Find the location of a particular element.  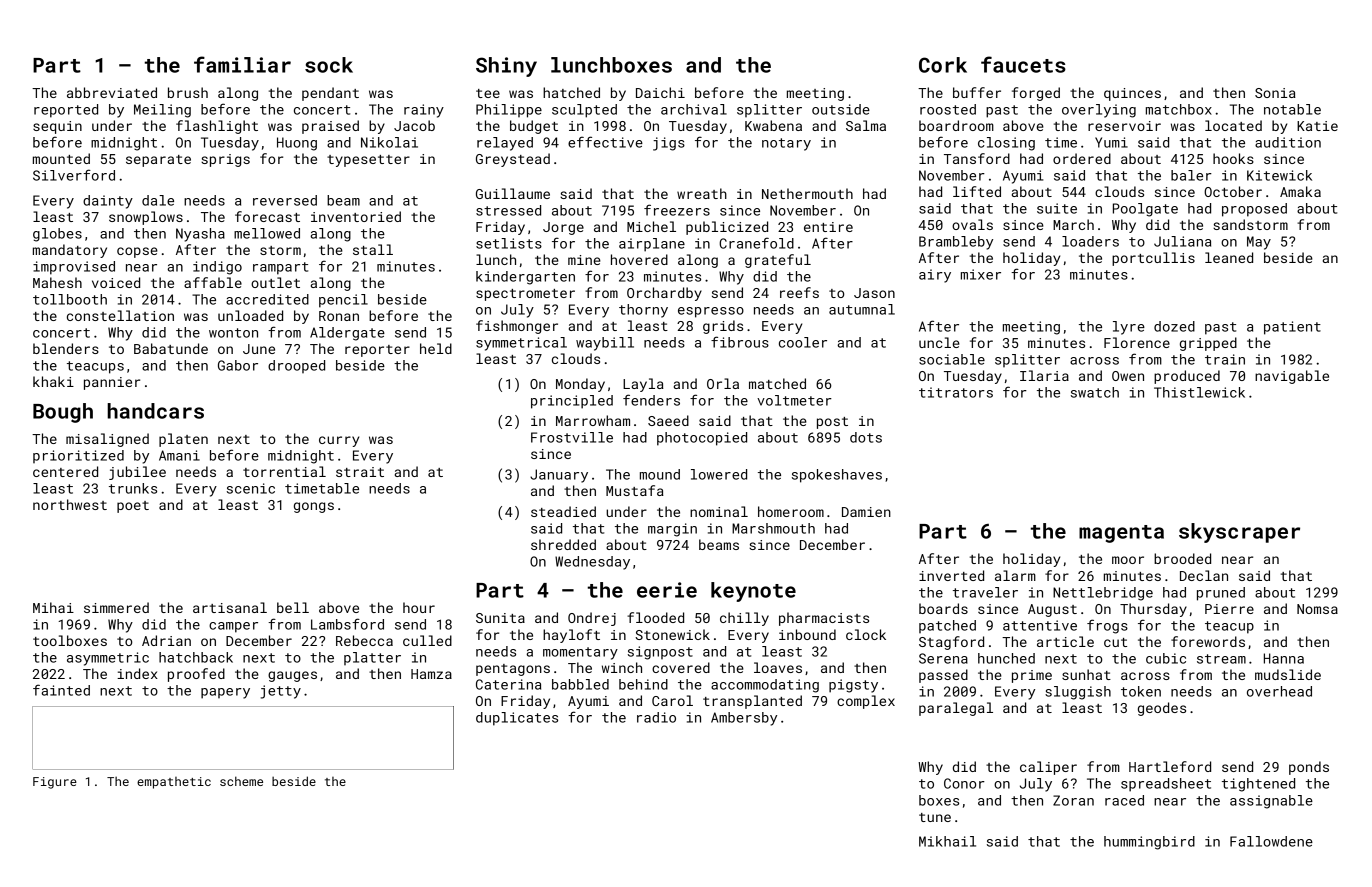

Nyasha is located at coordinates (200, 235).
